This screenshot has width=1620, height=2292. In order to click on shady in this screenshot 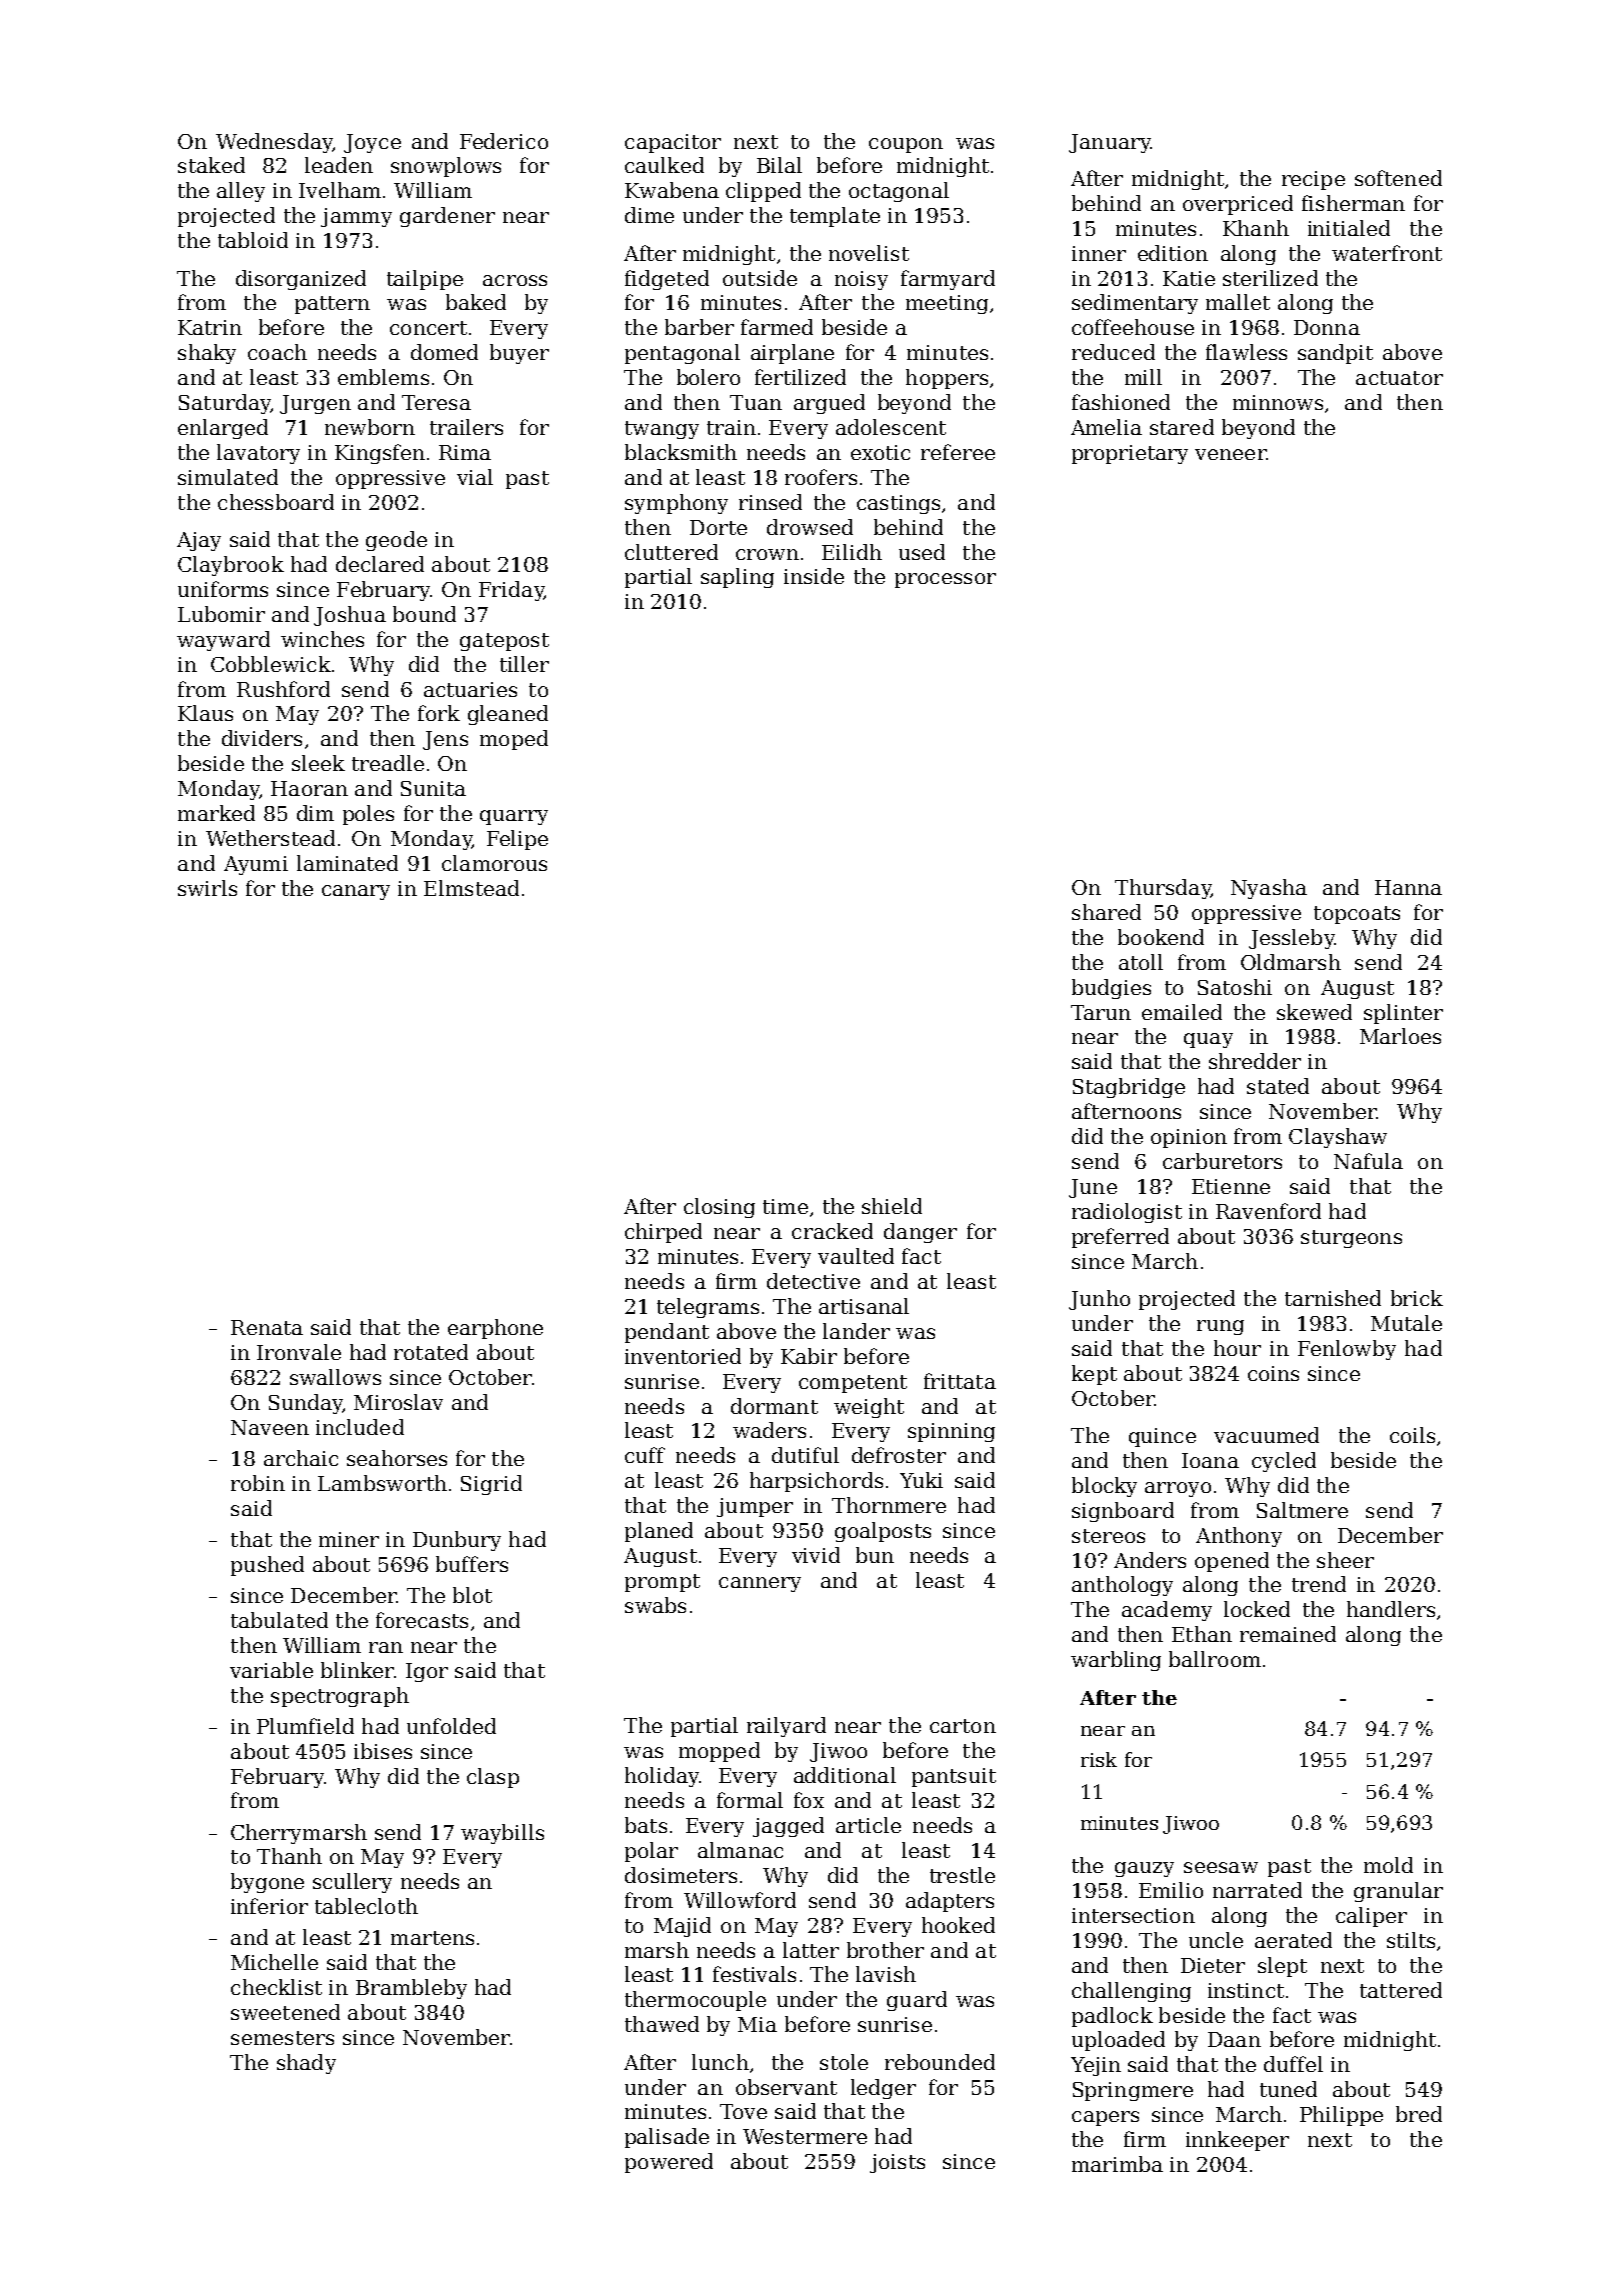, I will do `click(306, 2064)`.
